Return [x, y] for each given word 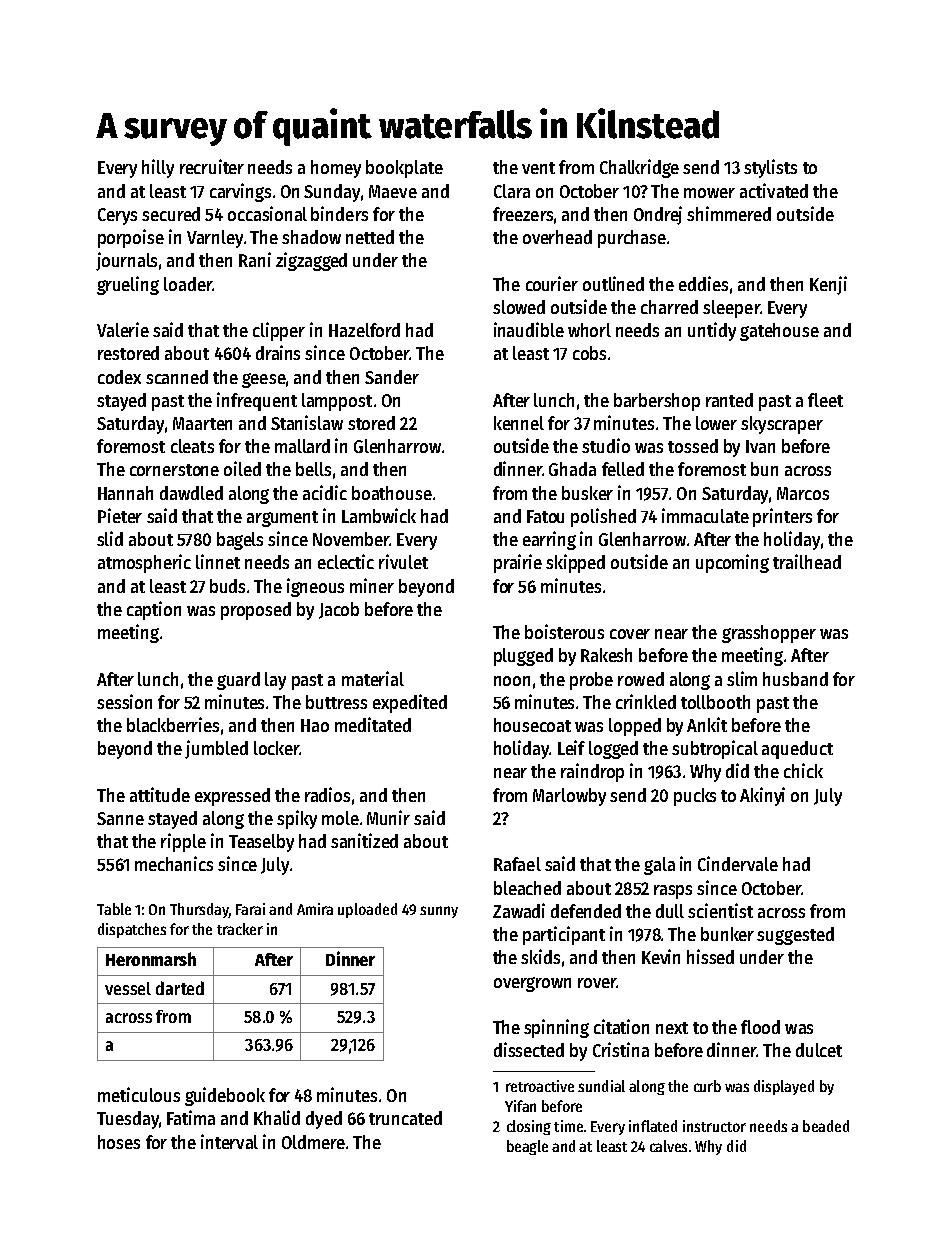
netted [370, 237]
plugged [523, 657]
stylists [770, 168]
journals [126, 261]
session [124, 701]
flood [760, 1027]
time [568, 1126]
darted [180, 988]
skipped [575, 563]
